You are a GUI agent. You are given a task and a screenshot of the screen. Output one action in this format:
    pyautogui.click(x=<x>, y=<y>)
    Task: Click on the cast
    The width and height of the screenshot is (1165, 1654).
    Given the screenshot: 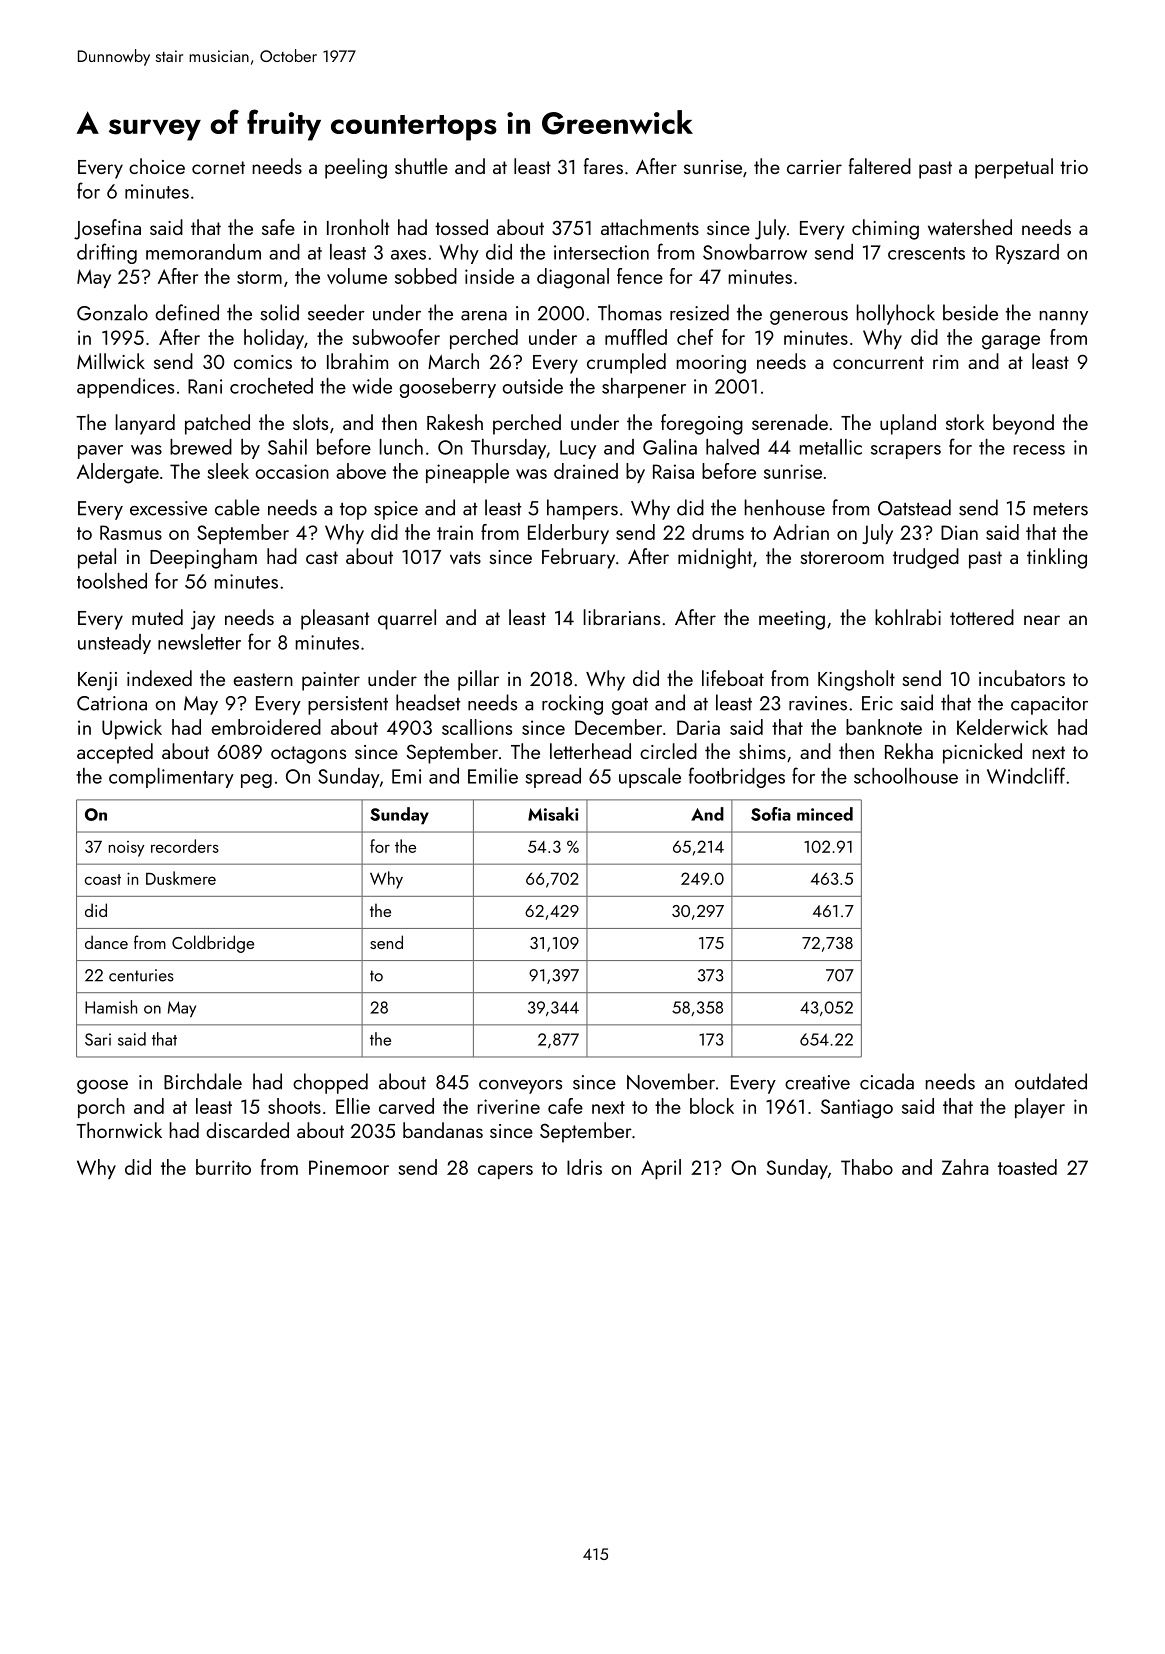 What is the action you would take?
    pyautogui.click(x=322, y=557)
